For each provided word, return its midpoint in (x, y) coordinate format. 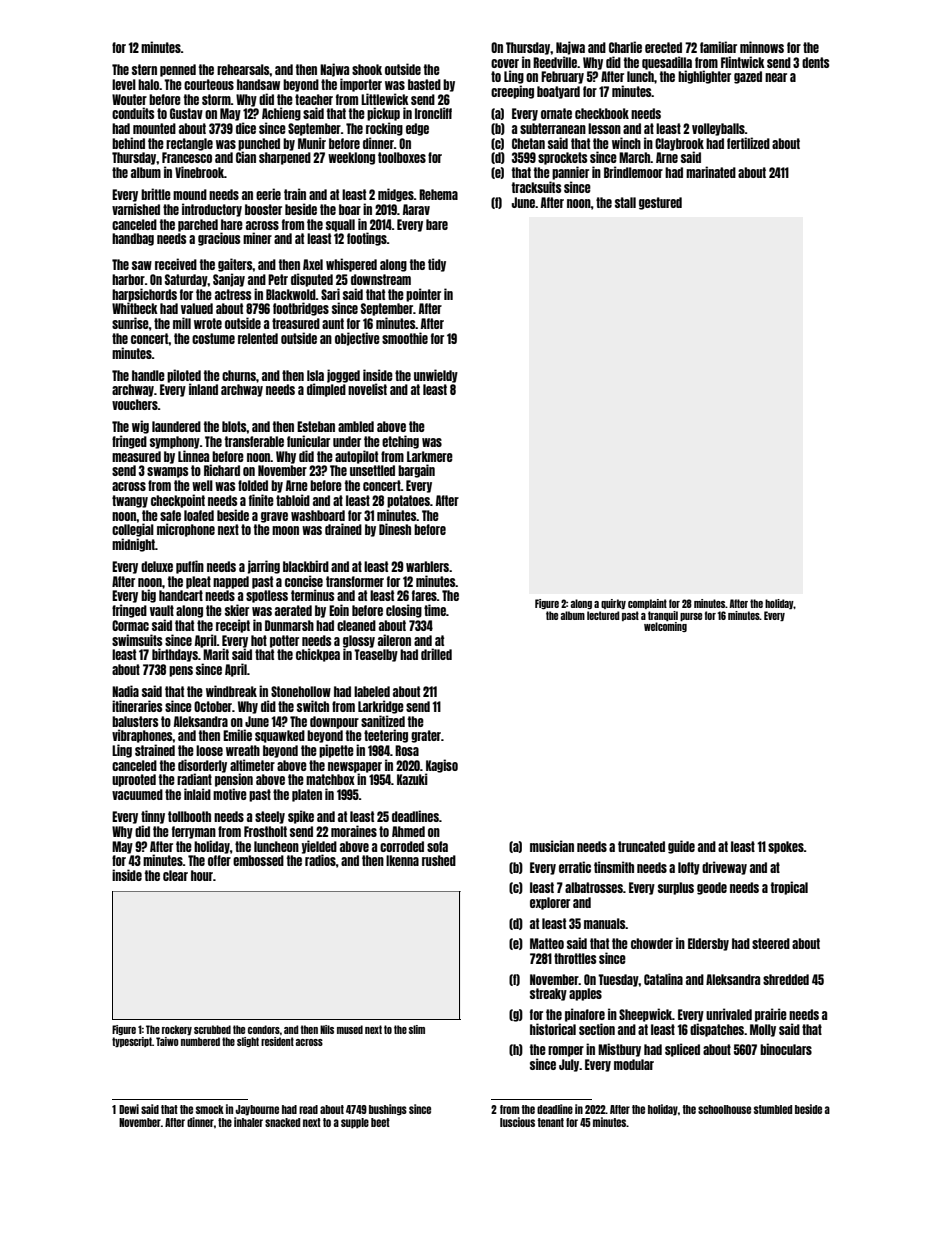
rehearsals (243, 69)
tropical (789, 888)
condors (264, 1029)
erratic (575, 867)
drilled (436, 654)
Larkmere (430, 456)
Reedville (555, 62)
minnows (762, 47)
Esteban (316, 426)
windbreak (231, 691)
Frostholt (265, 831)
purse (691, 617)
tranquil (663, 616)
